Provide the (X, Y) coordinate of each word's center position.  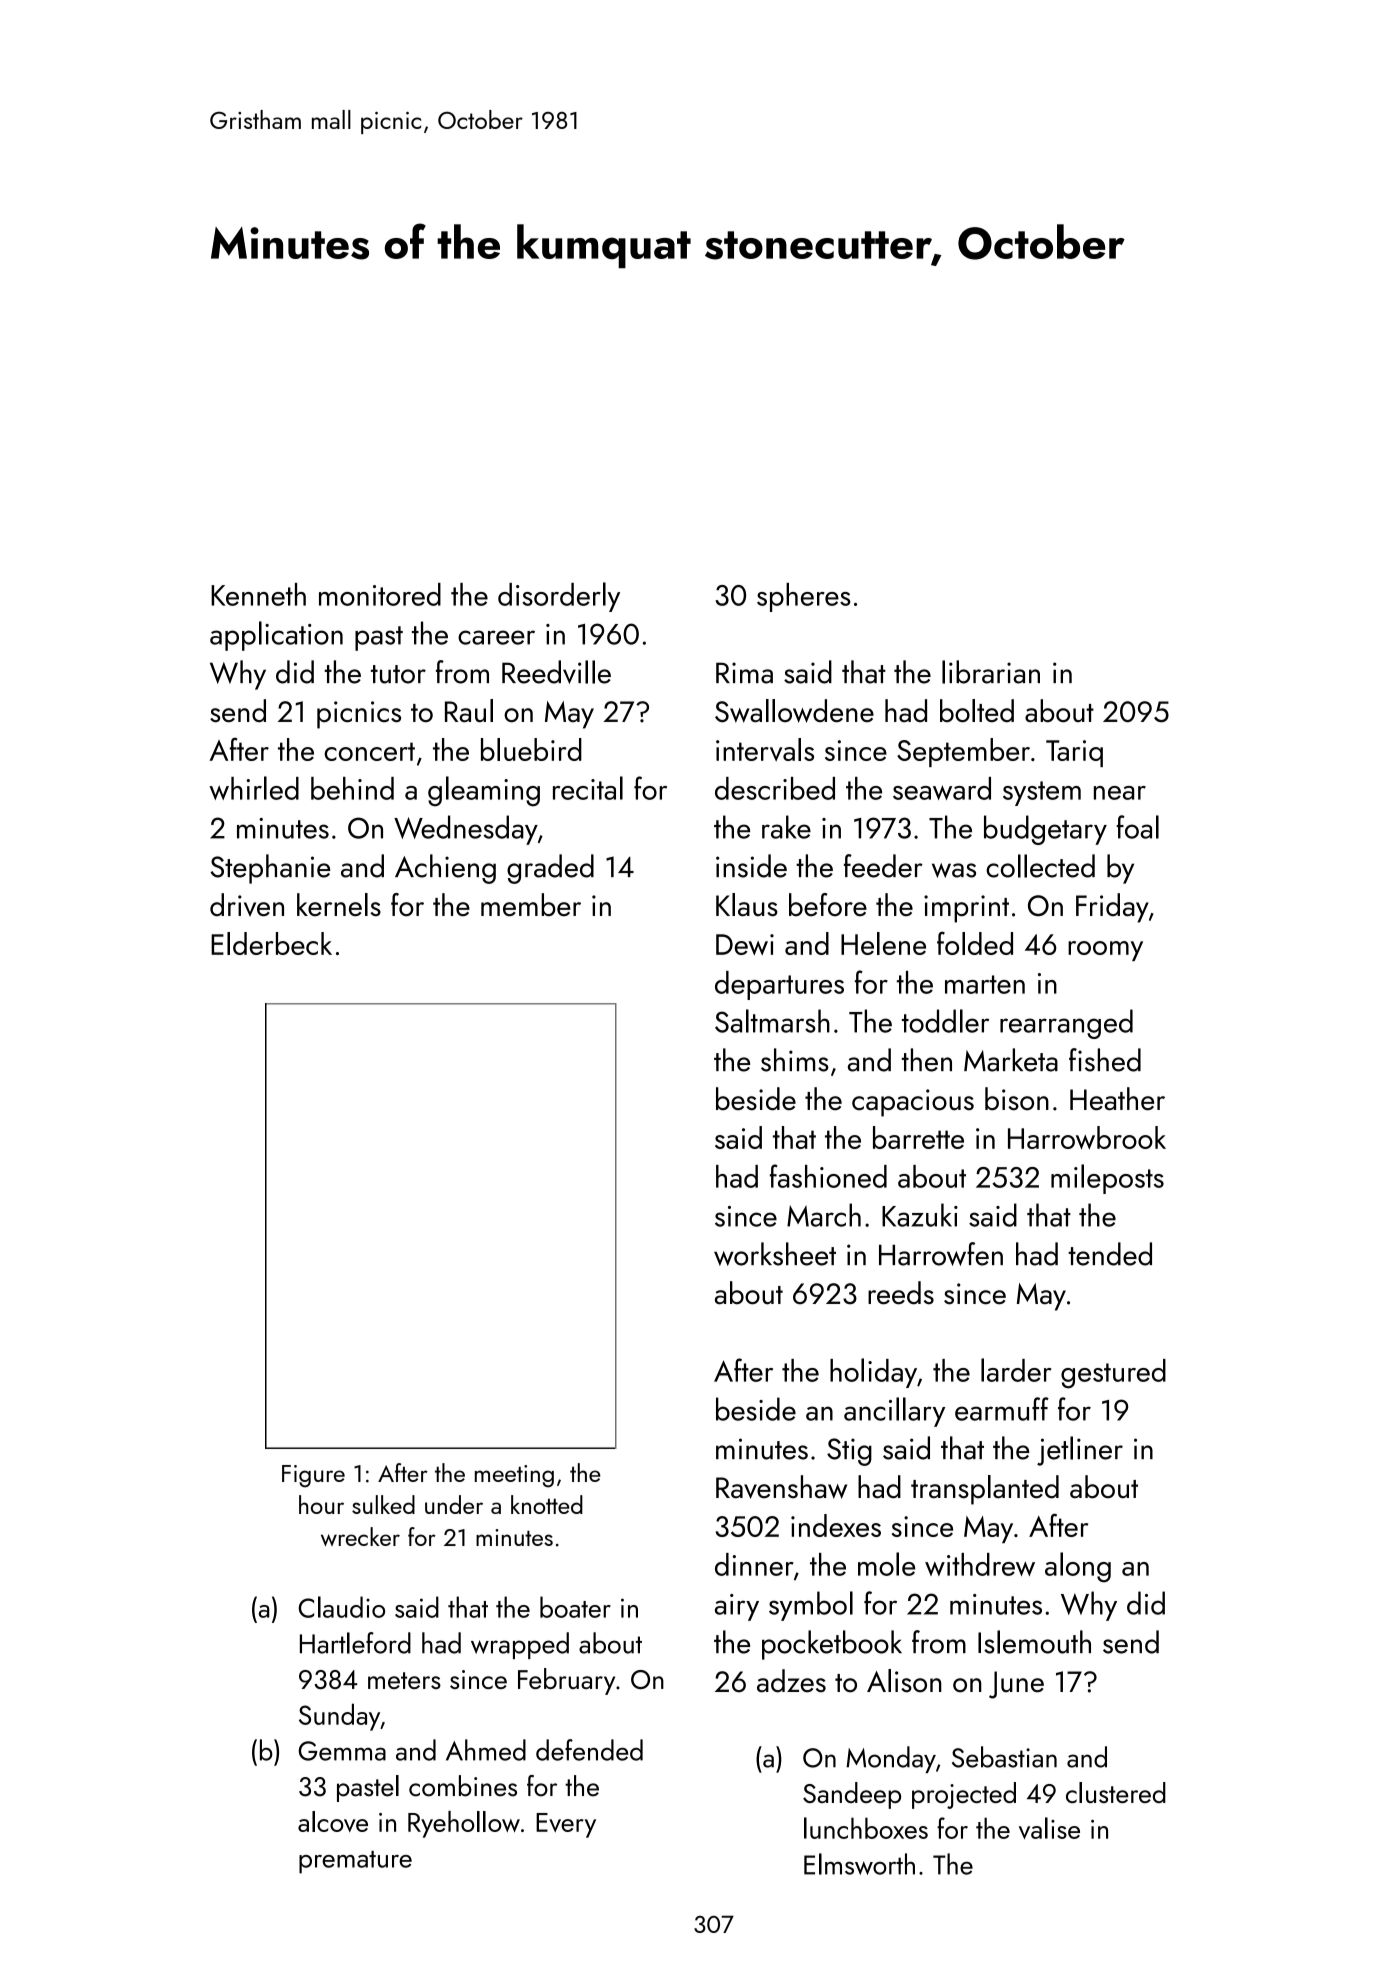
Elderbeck (271, 943)
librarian (991, 672)
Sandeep (852, 1795)
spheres (804, 597)
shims (795, 1060)
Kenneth (258, 594)
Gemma (342, 1751)
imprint (966, 909)
